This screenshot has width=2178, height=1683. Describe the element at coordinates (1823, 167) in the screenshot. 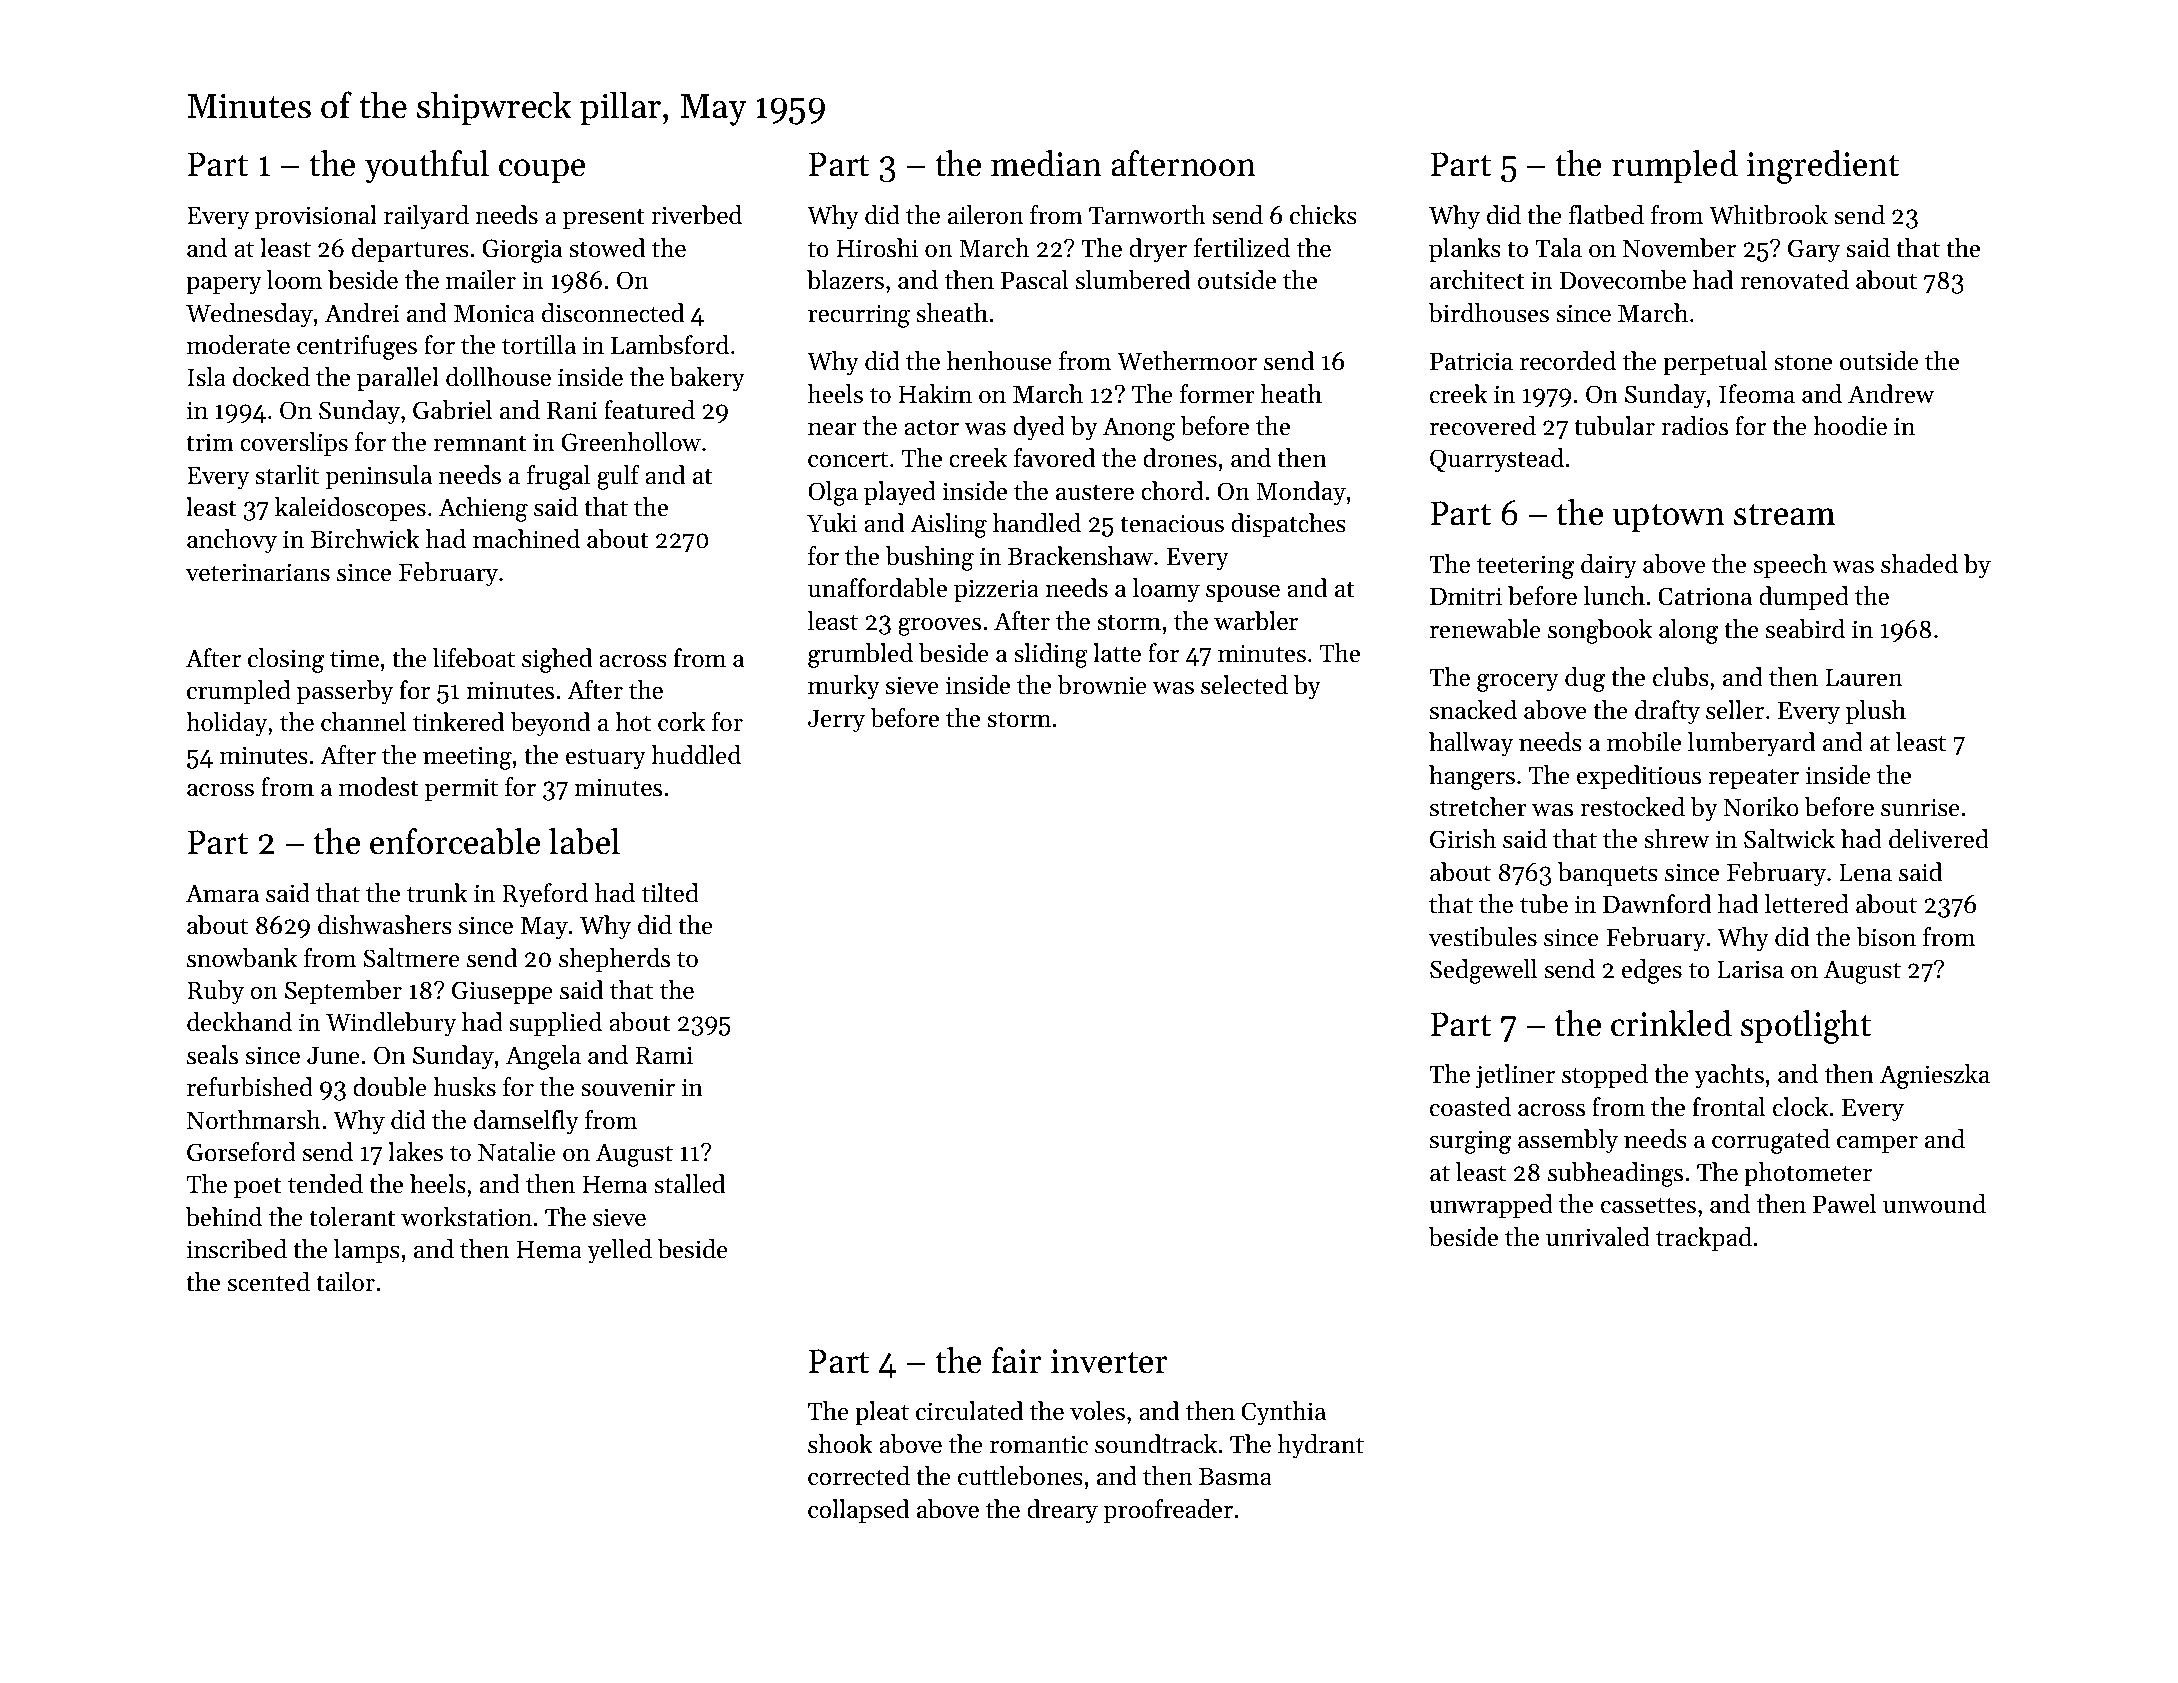

I see `ingredient` at that location.
